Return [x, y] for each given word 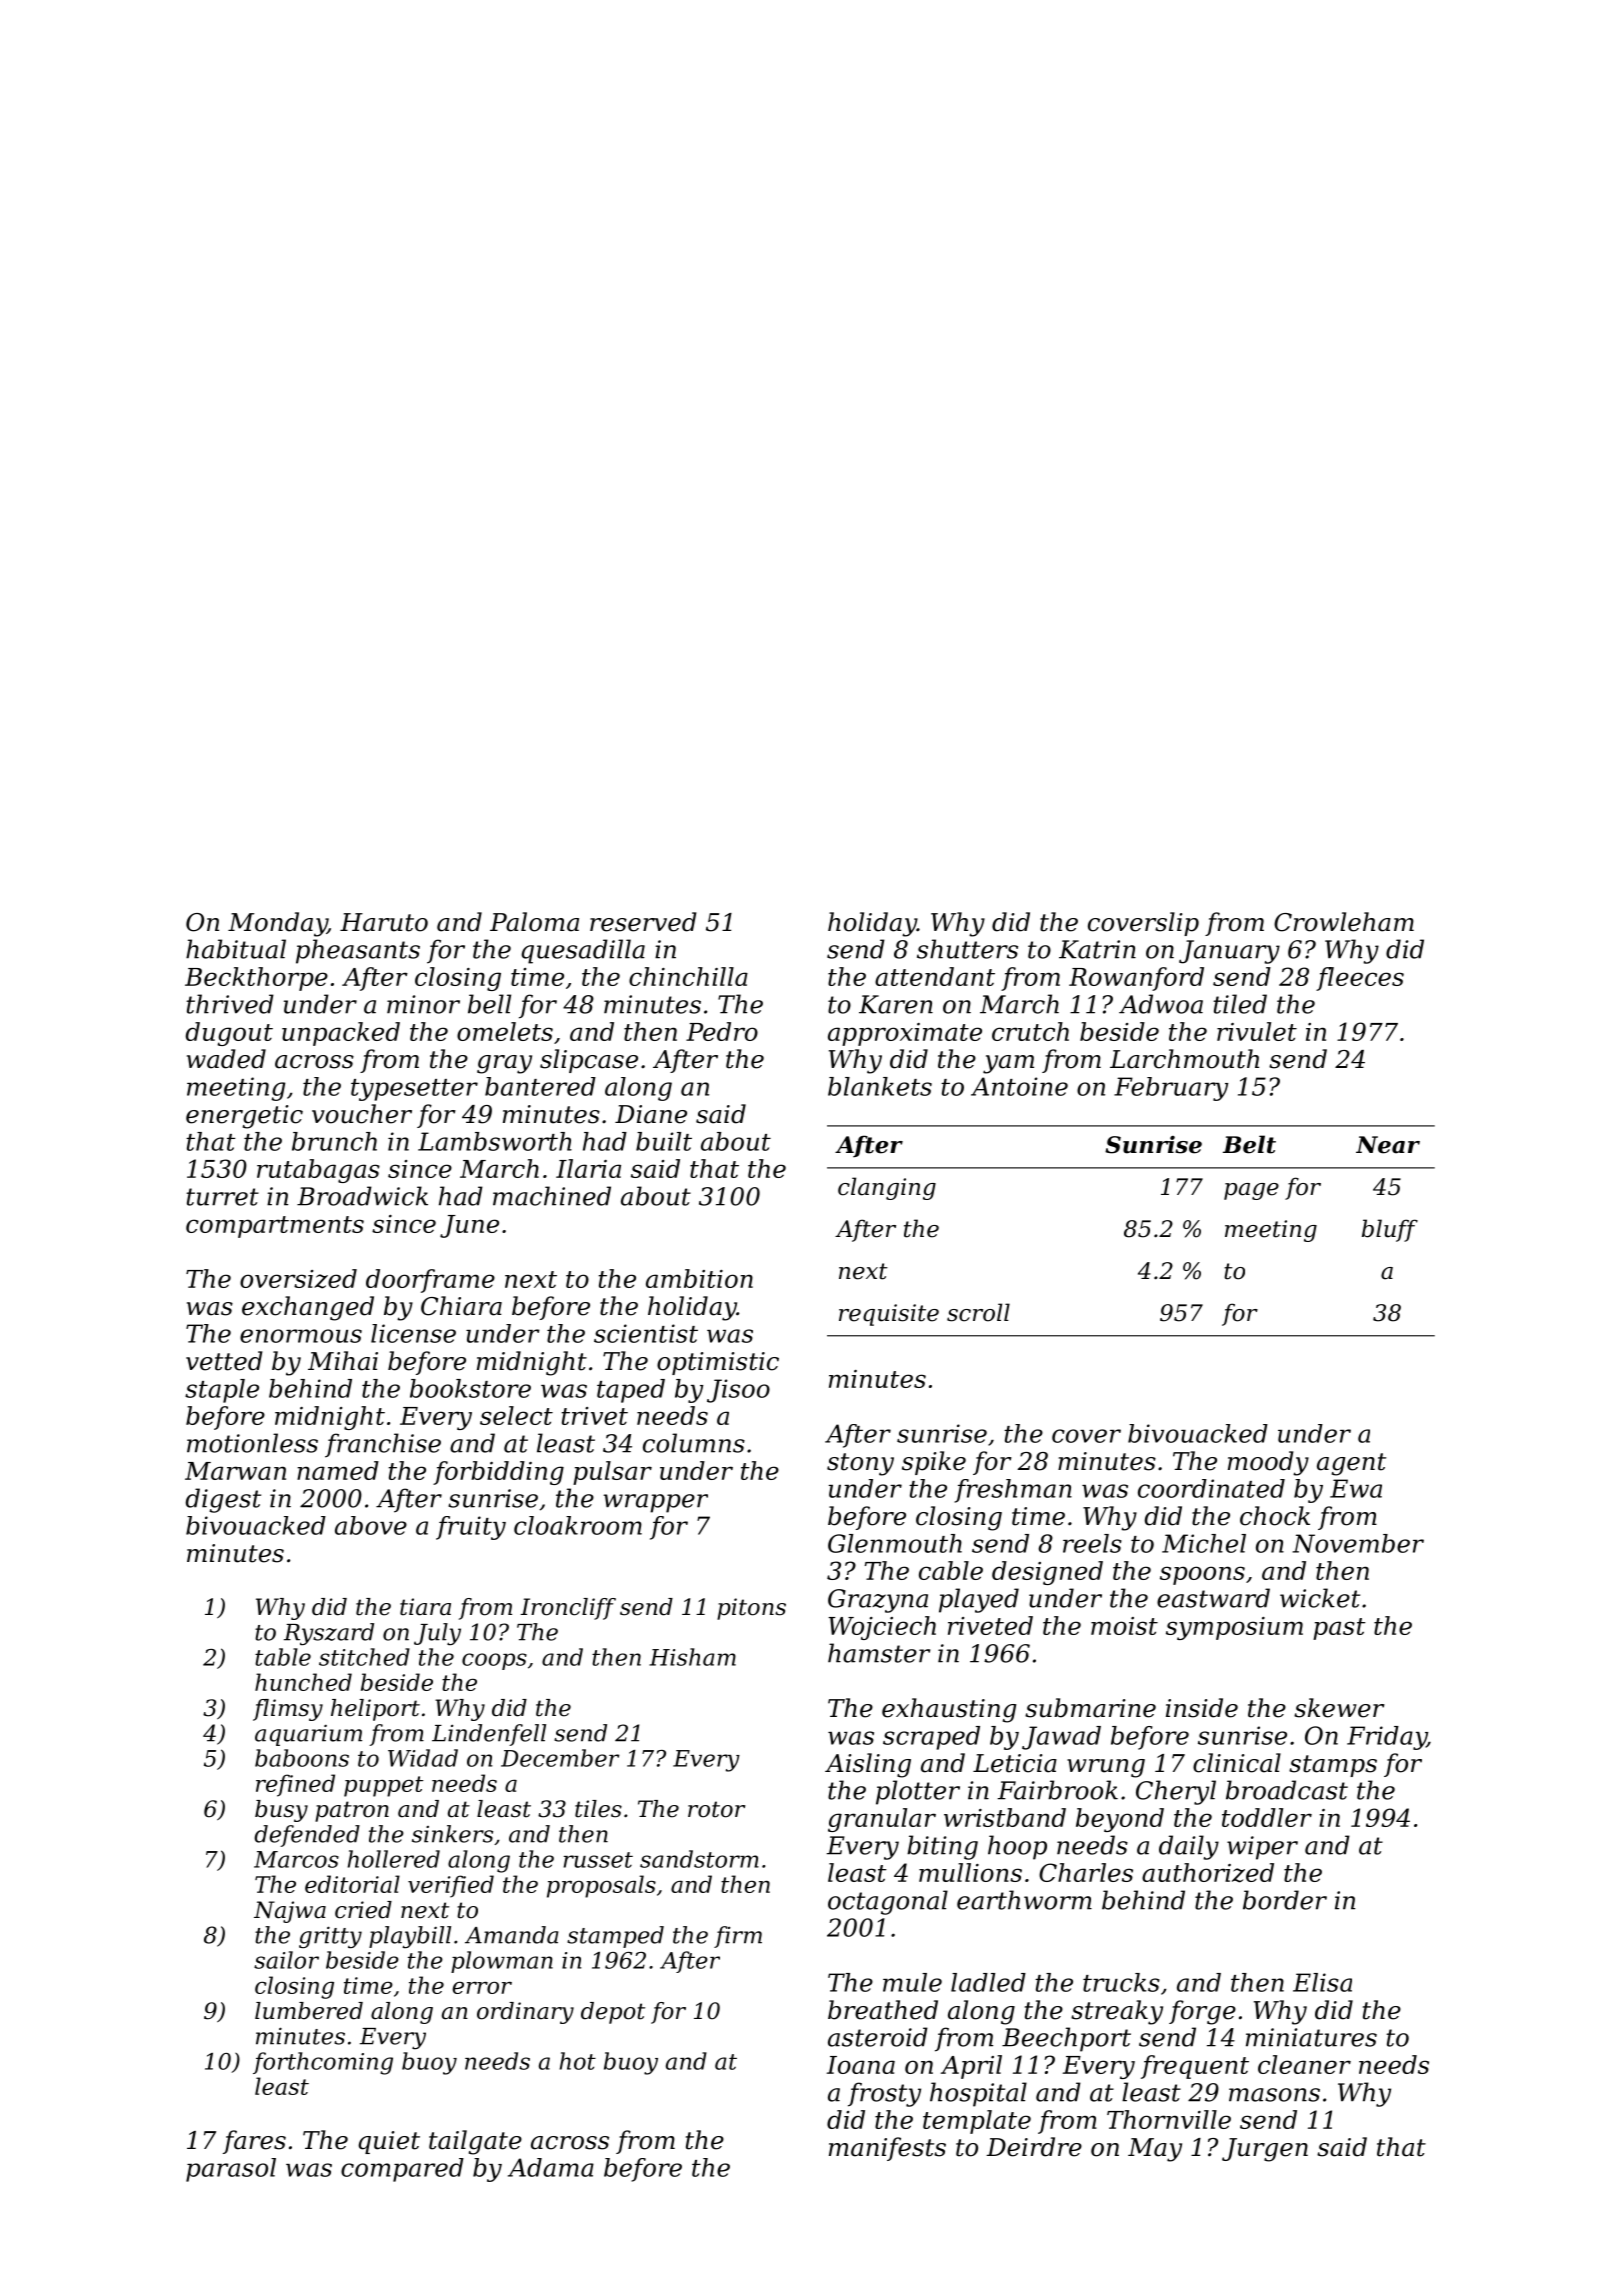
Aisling [868, 1765]
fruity [471, 1528]
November [1358, 1543]
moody [1268, 1463]
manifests [887, 2149]
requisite [889, 1315]
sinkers [452, 1834]
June [469, 1226]
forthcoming [323, 2063]
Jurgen [1265, 2150]
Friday [1387, 1738]
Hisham [692, 1657]
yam [1008, 1064]
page [1251, 1191]
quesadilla [583, 951]
